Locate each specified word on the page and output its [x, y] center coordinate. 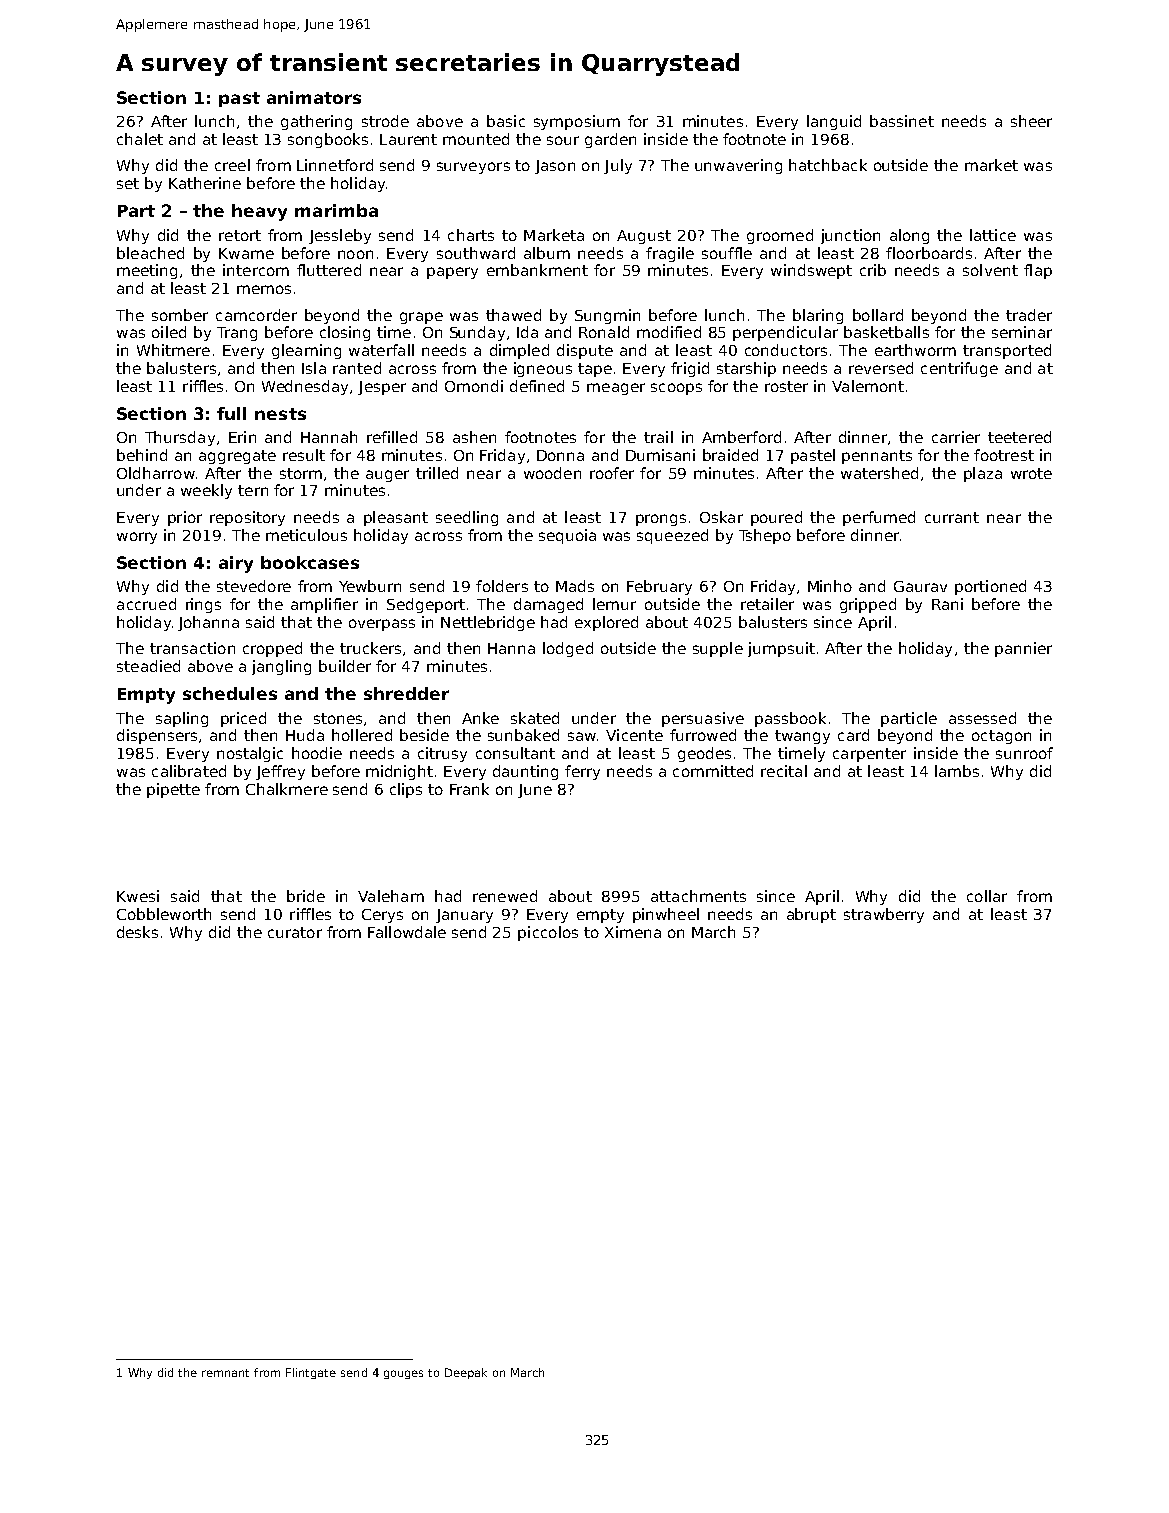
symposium [577, 122]
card [853, 735]
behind [142, 455]
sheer [1031, 121]
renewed [505, 896]
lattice [993, 235]
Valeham [391, 896]
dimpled [519, 351]
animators [314, 97]
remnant [225, 1373]
